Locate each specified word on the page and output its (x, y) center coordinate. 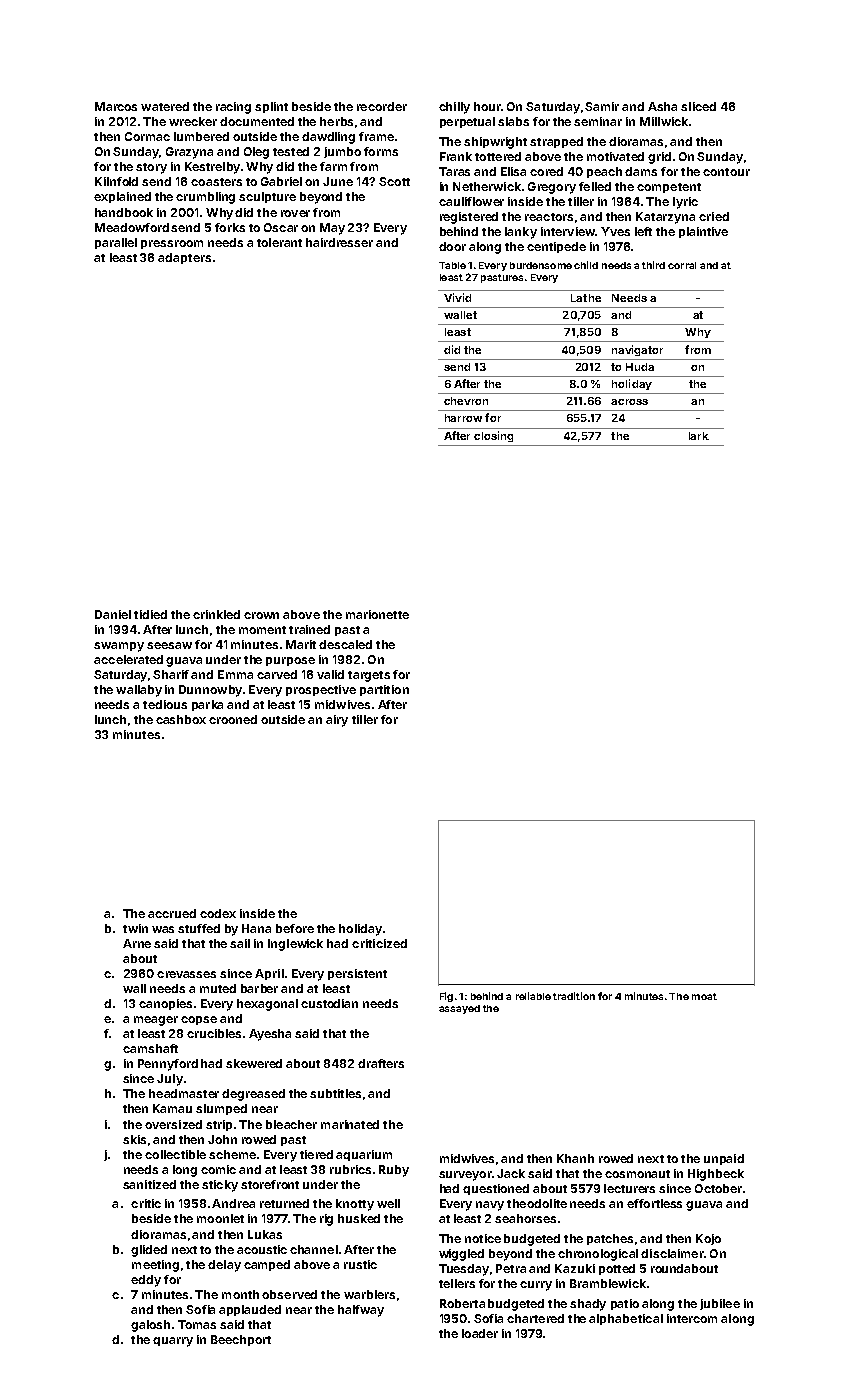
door (452, 246)
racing (233, 108)
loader (480, 1333)
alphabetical (626, 1319)
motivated (615, 156)
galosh (150, 1326)
